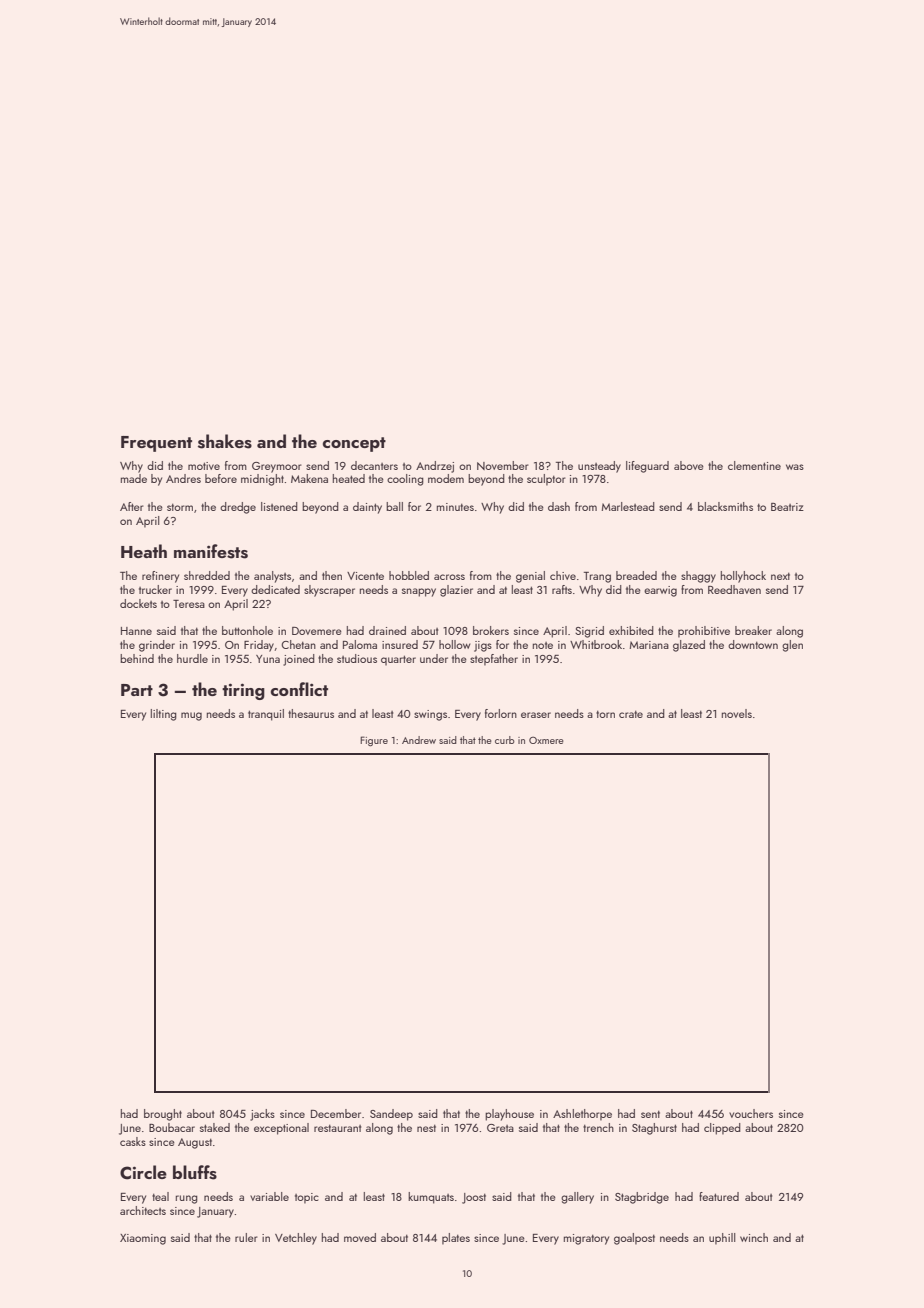 The width and height of the page is (924, 1308). Describe the element at coordinates (192, 658) in the page. I see `hurdle` at that location.
